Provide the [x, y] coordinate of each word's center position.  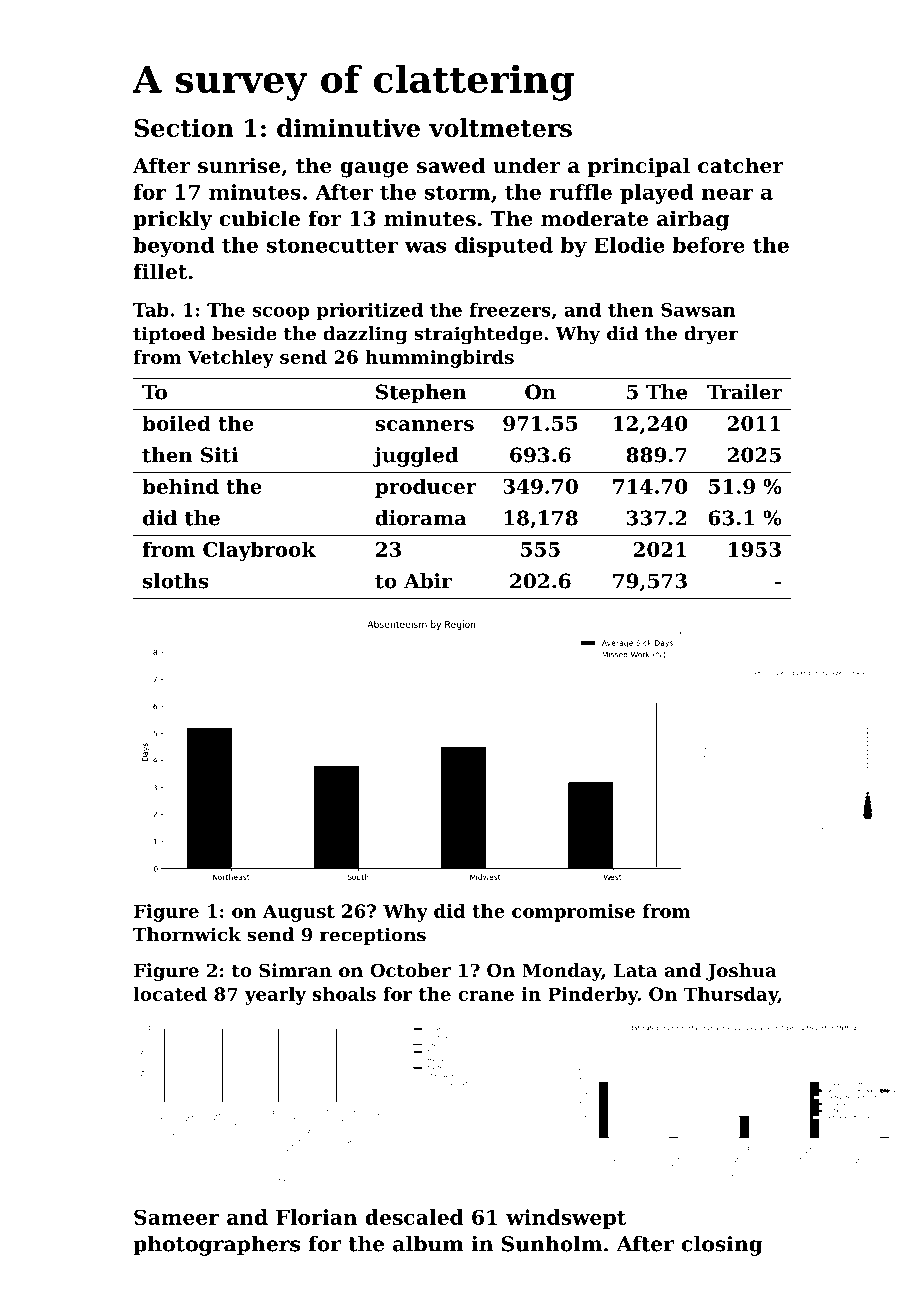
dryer [711, 335]
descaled [414, 1217]
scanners [424, 425]
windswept [566, 1219]
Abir [428, 581]
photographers [216, 1246]
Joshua [741, 972]
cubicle [259, 218]
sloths [175, 581]
